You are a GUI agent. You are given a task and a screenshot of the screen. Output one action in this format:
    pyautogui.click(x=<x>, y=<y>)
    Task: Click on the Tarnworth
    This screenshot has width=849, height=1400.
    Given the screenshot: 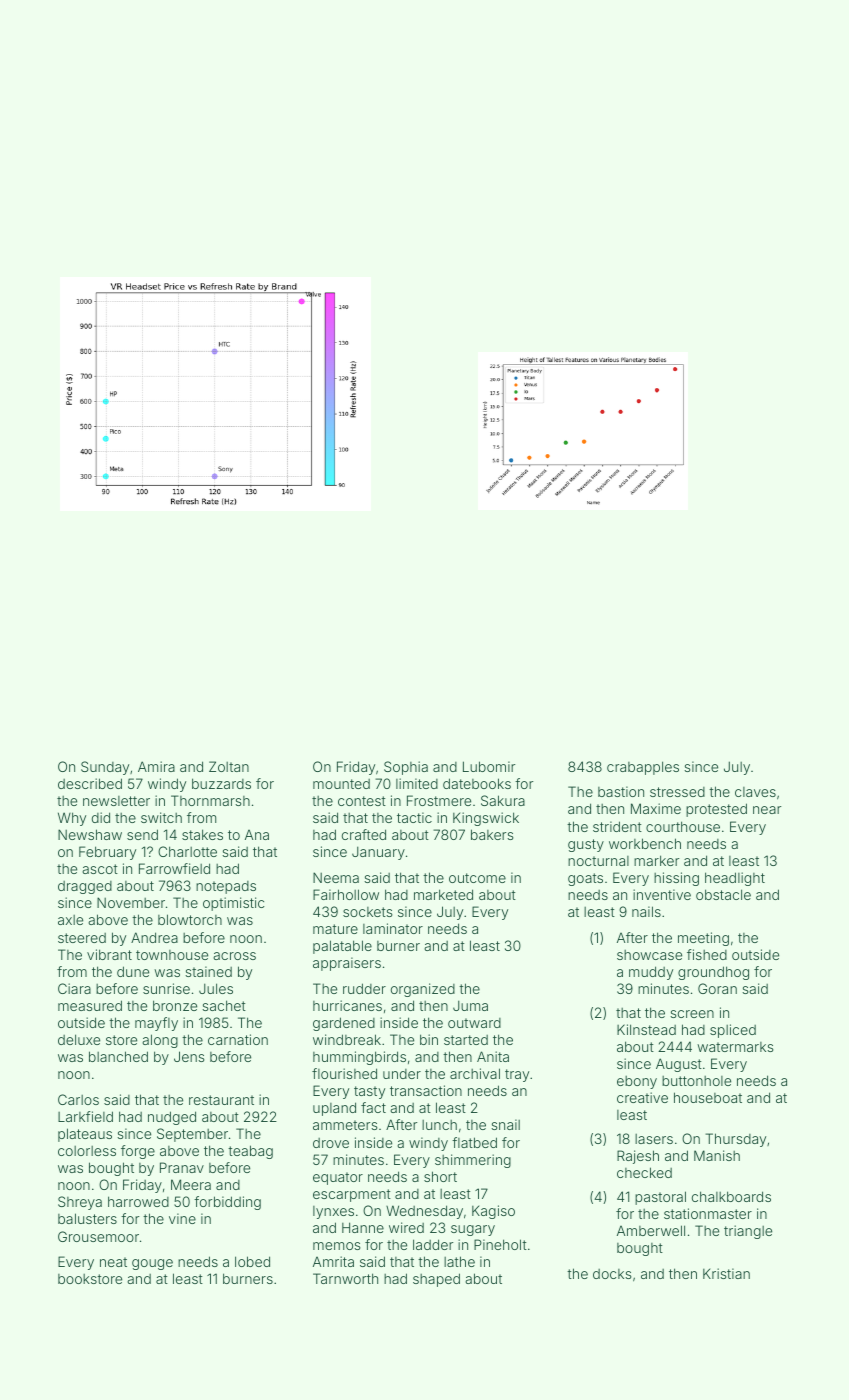 What is the action you would take?
    pyautogui.click(x=345, y=1278)
